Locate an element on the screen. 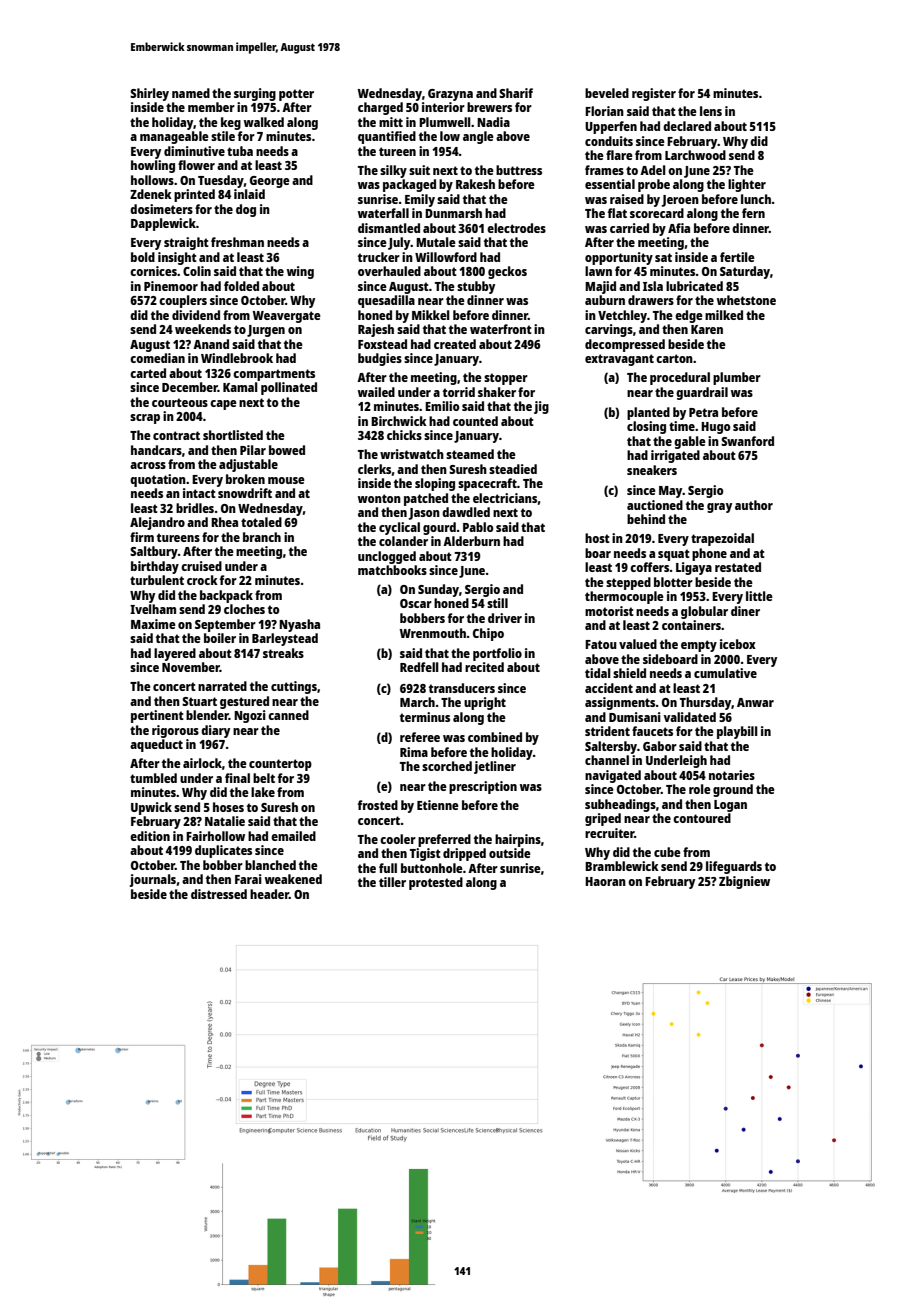 The width and height of the screenshot is (908, 1316). lens is located at coordinates (711, 111).
